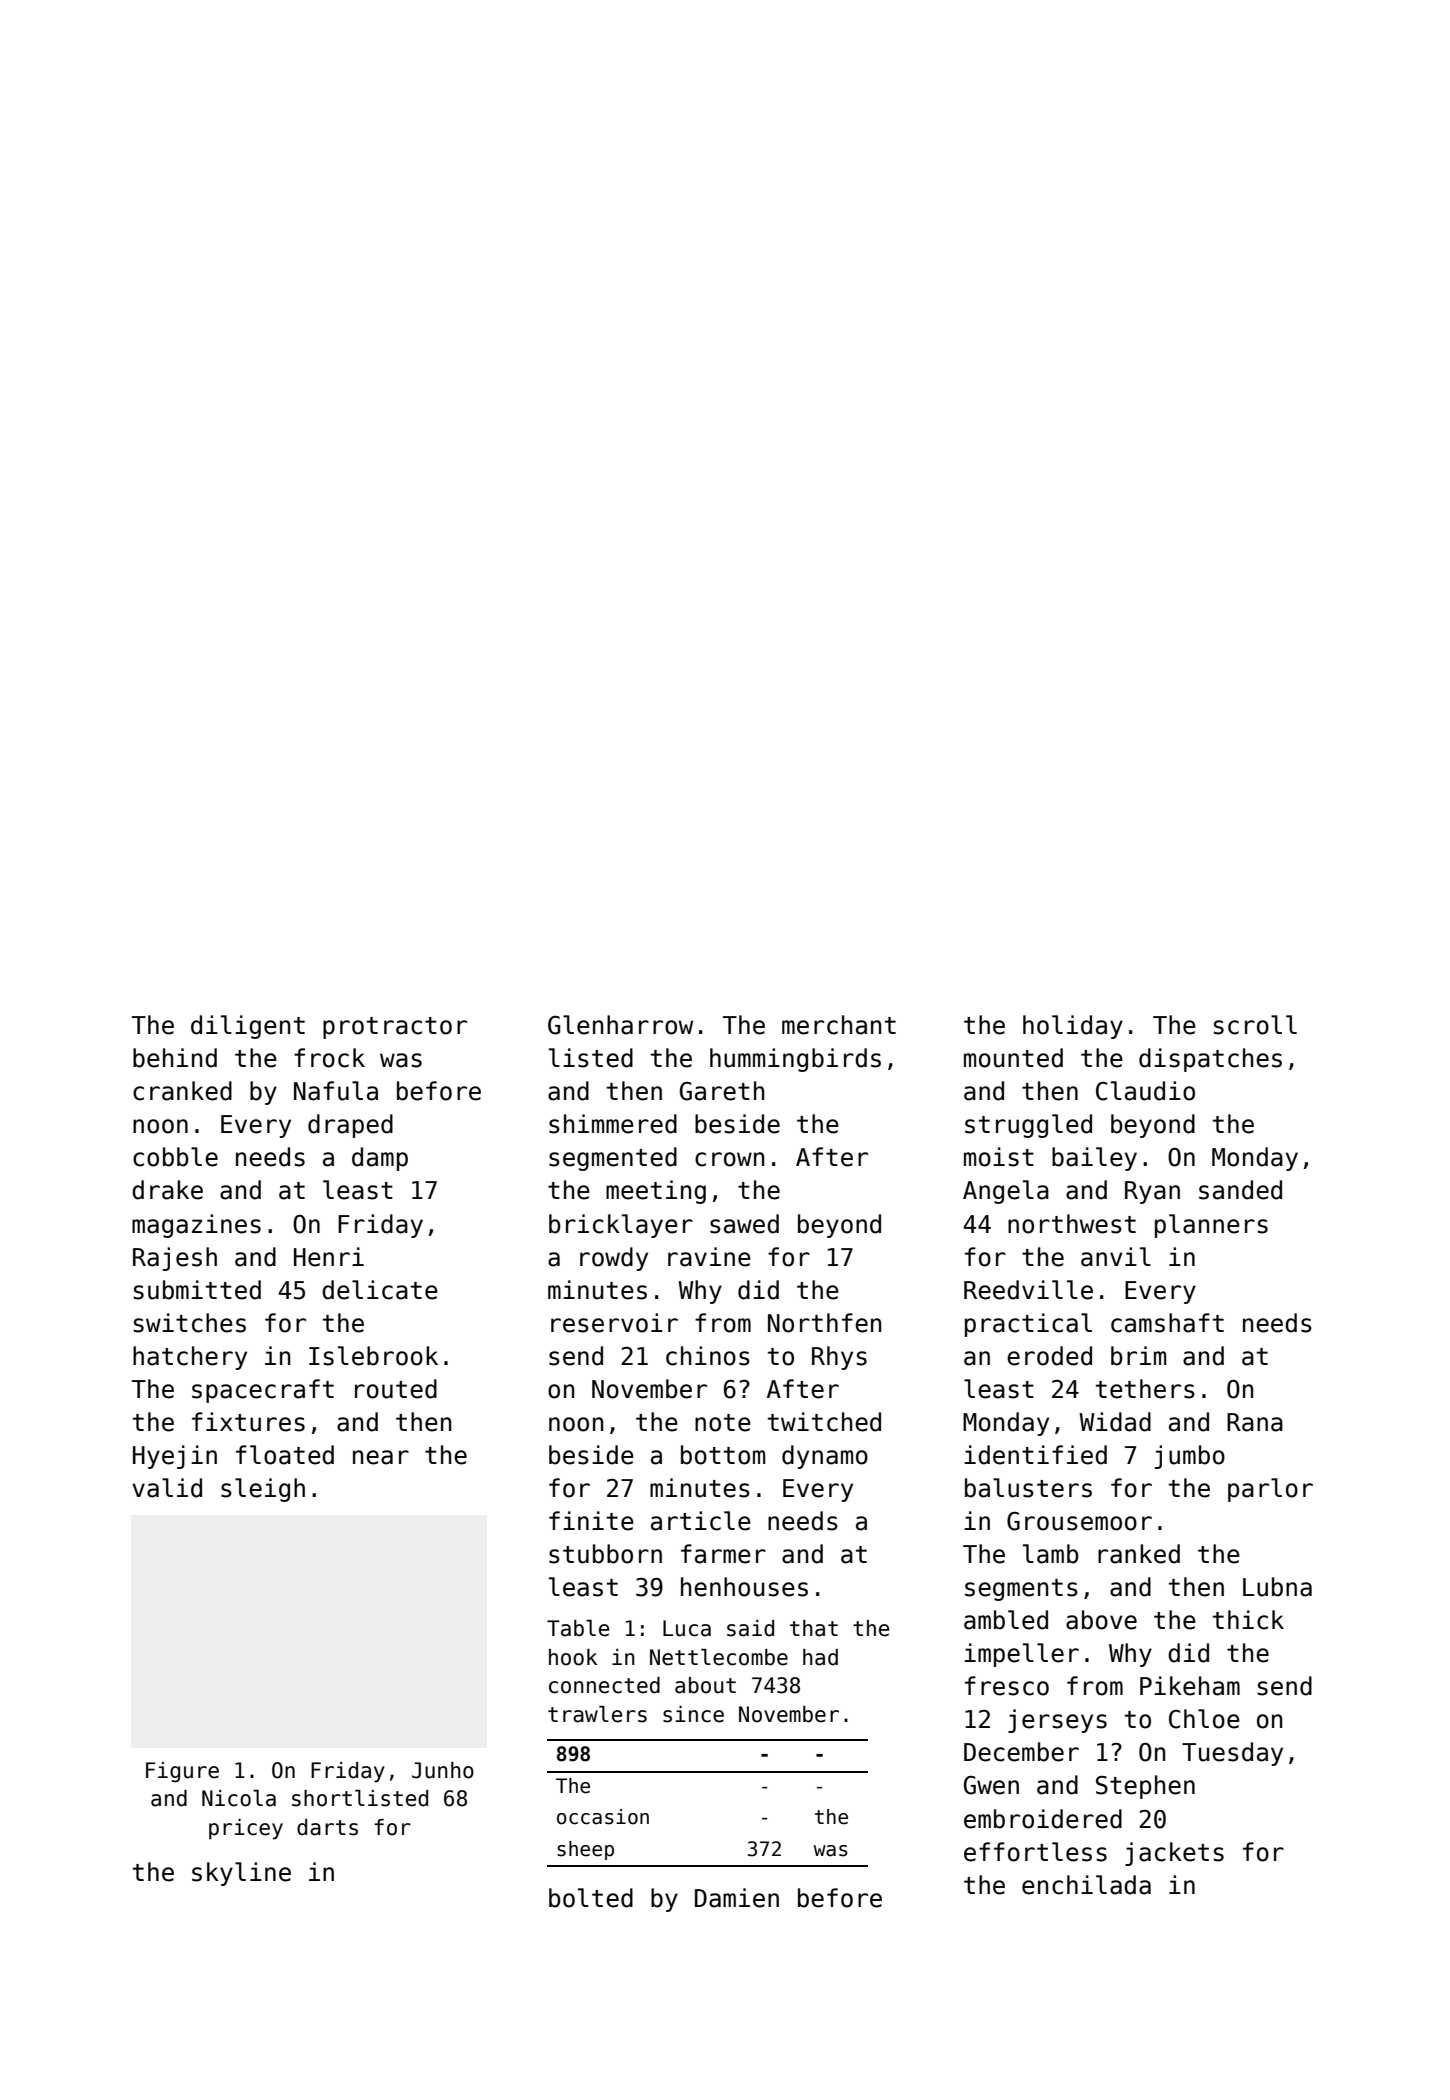  I want to click on Islebrook, so click(373, 1356).
